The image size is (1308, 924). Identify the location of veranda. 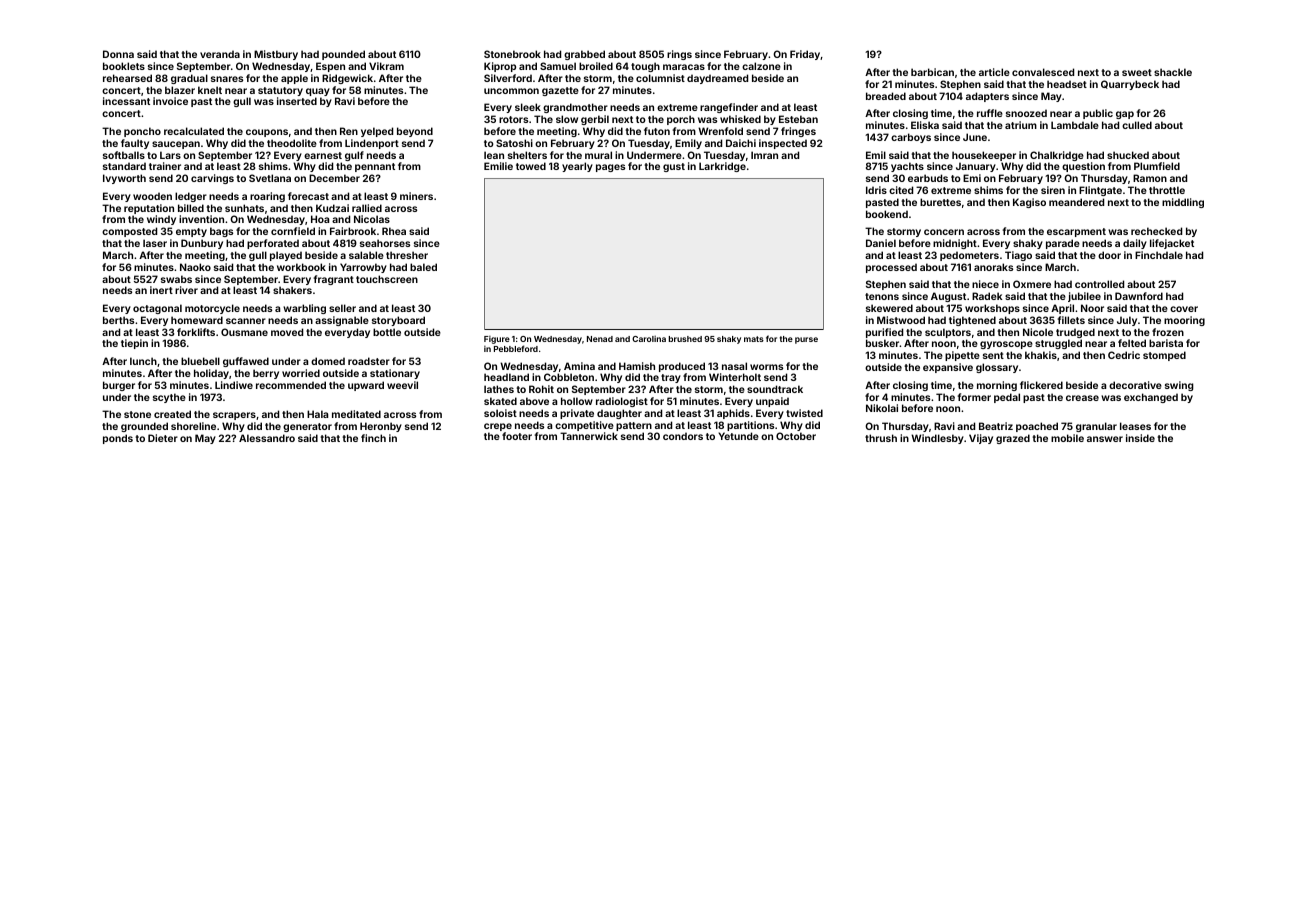
(220, 54).
